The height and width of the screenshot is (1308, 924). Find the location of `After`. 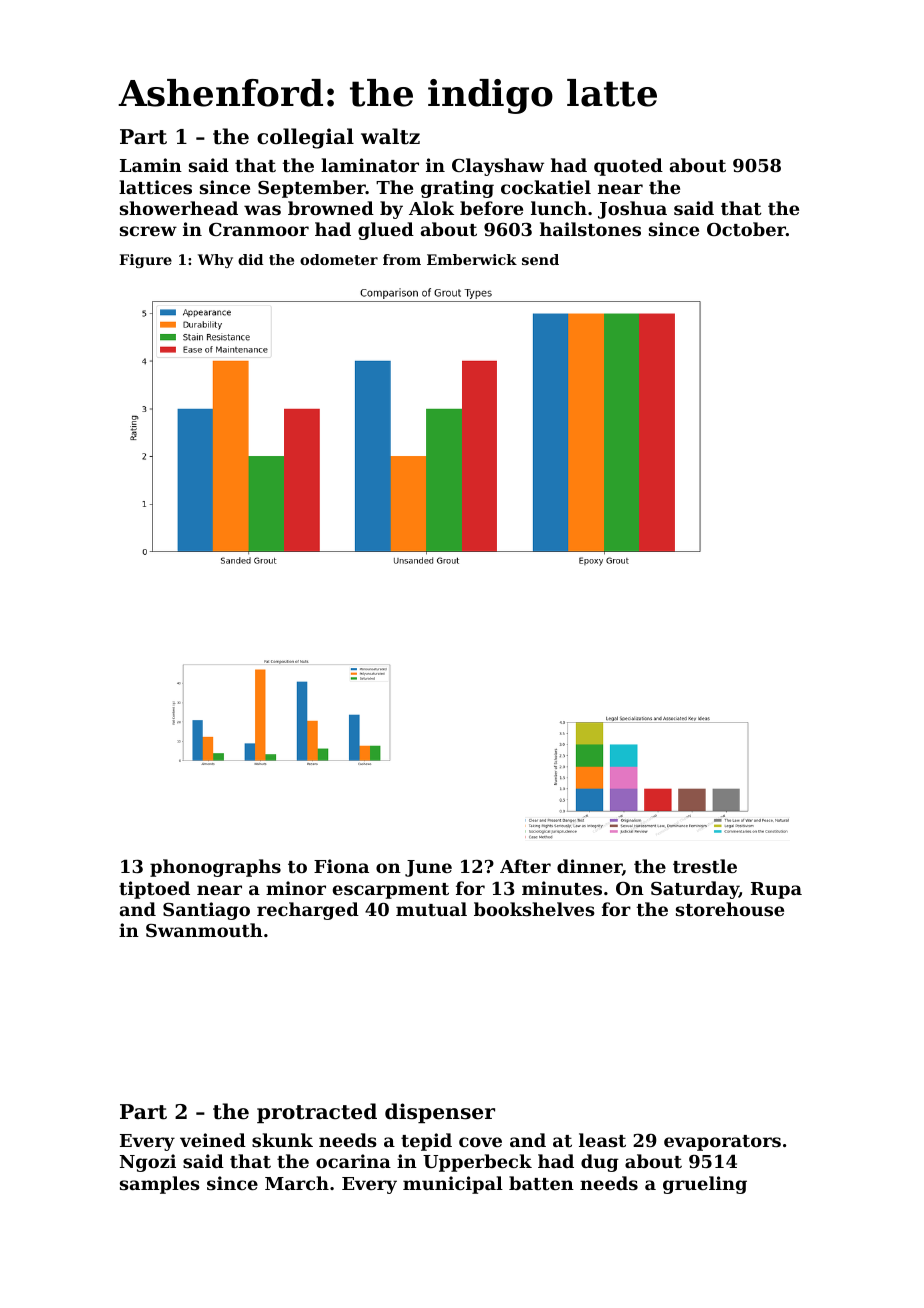

After is located at coordinates (525, 866).
